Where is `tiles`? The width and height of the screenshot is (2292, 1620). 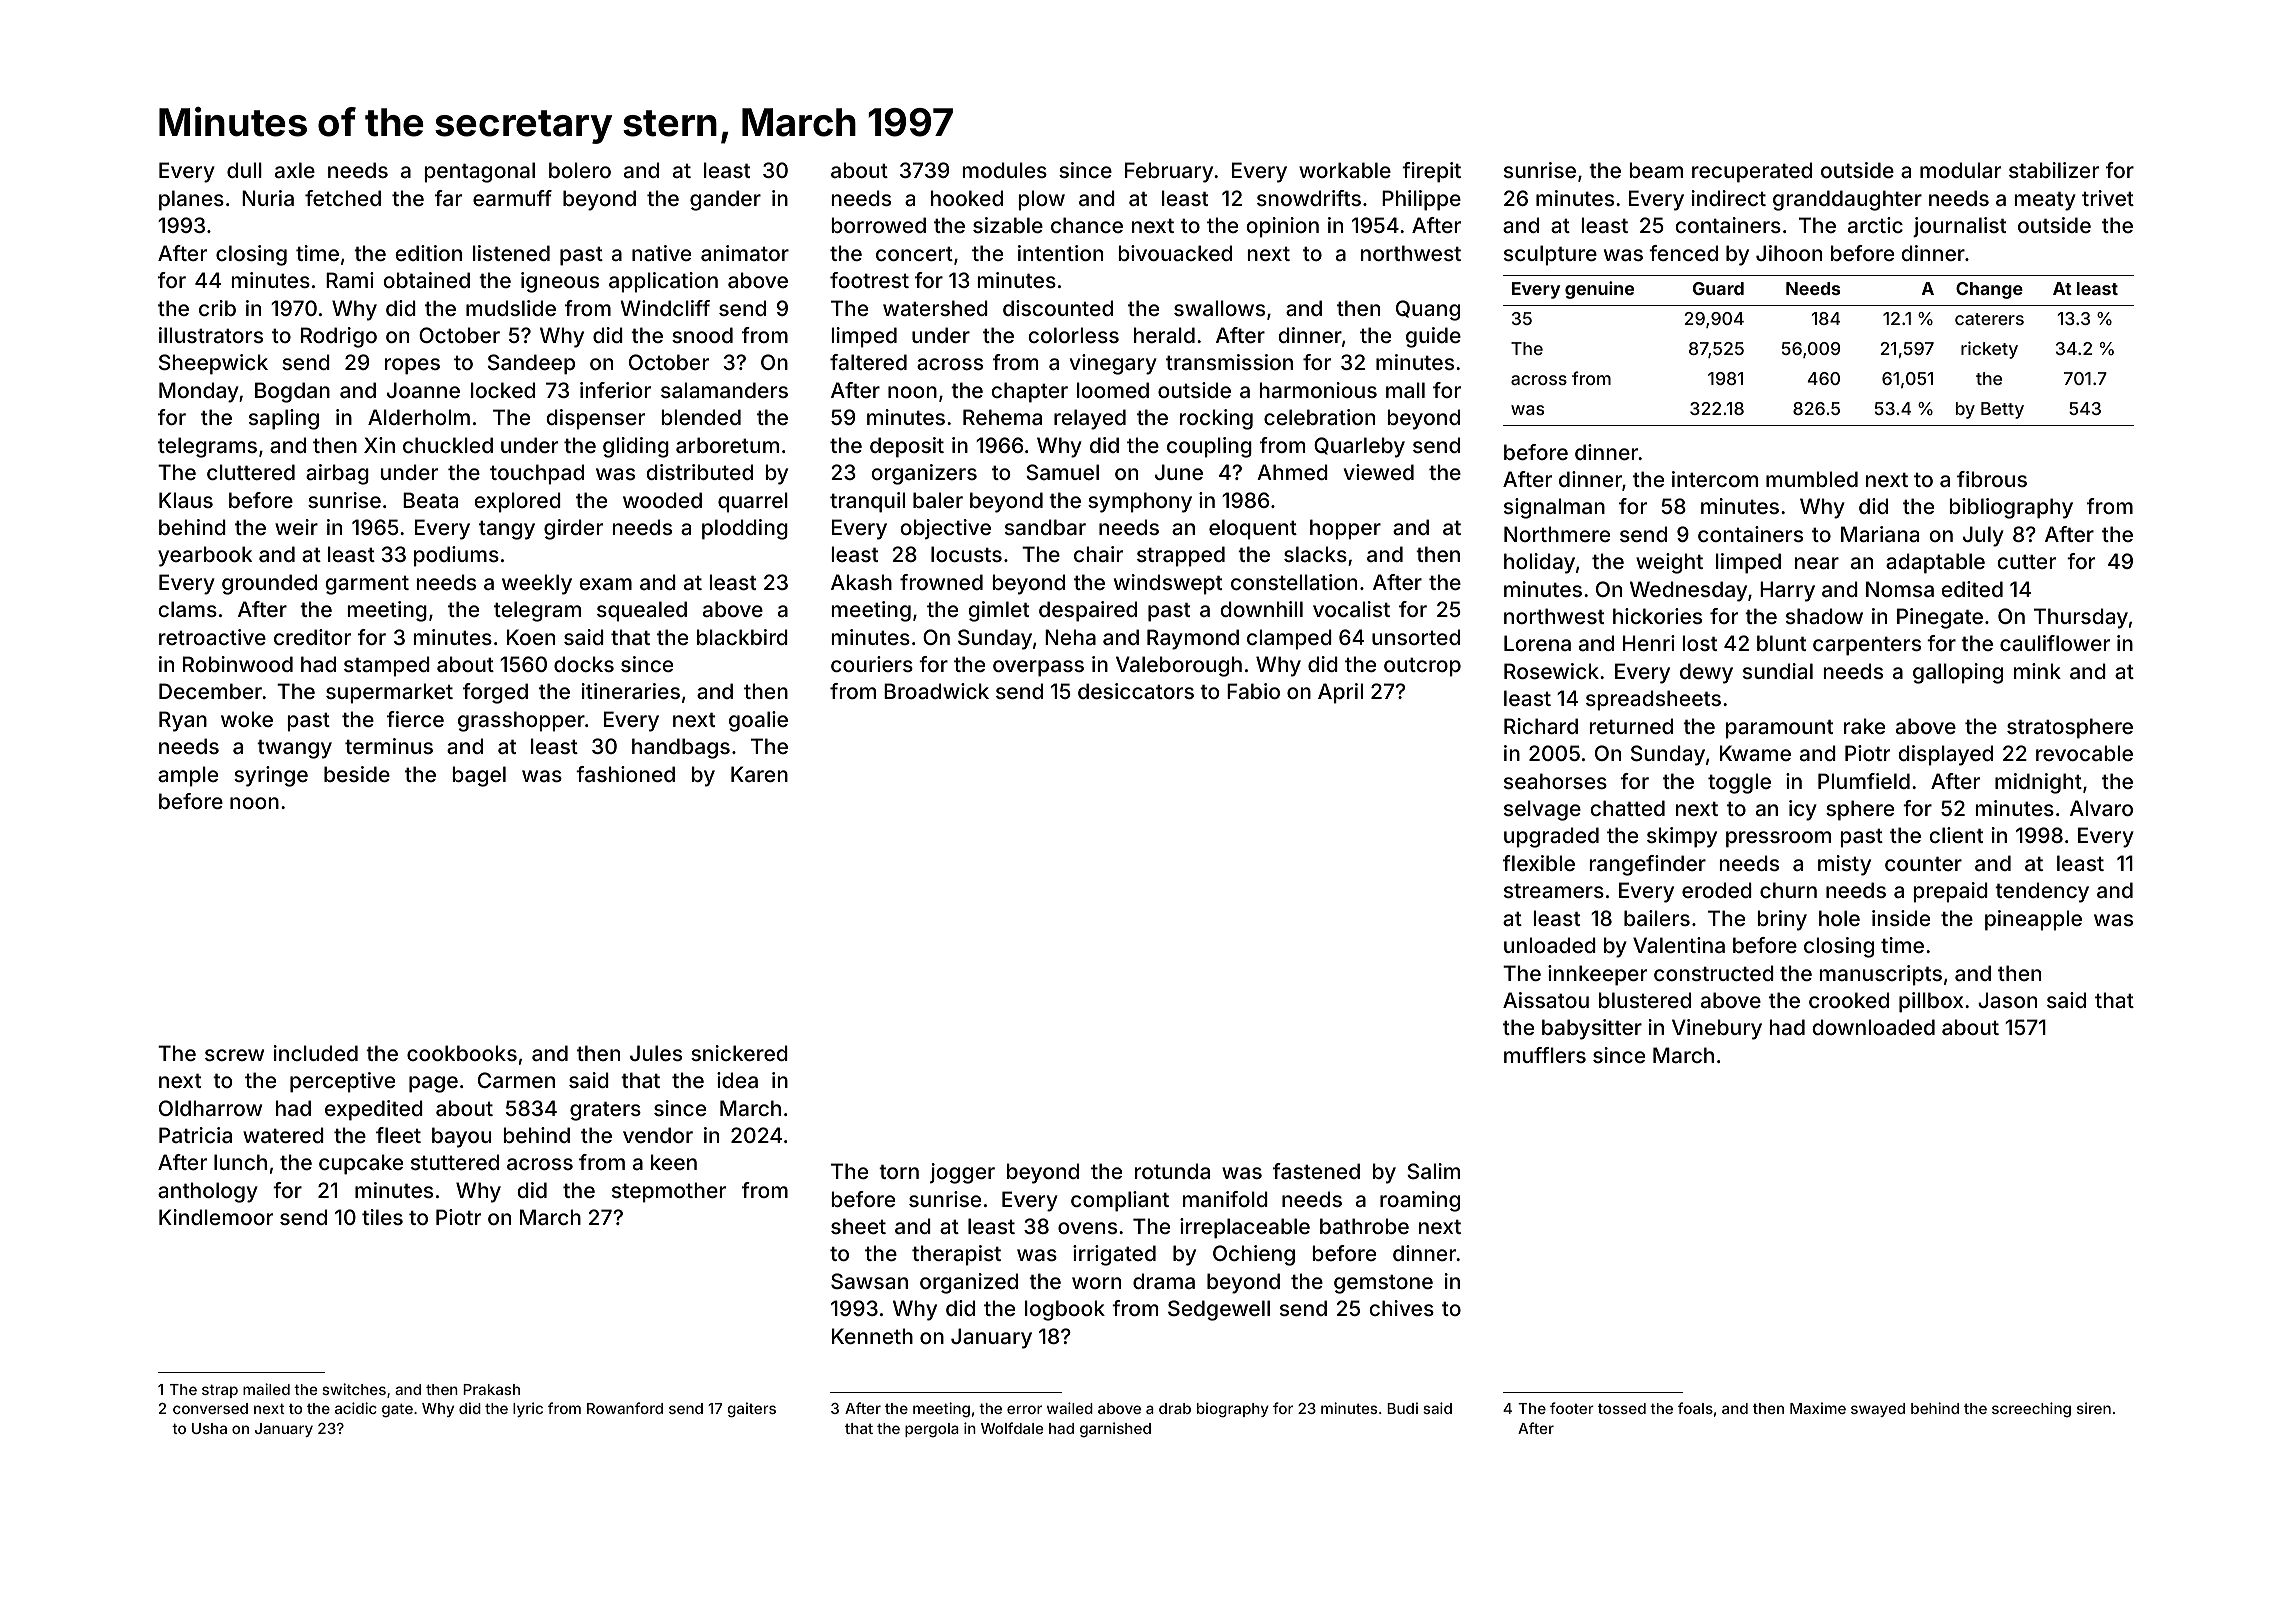 tiles is located at coordinates (382, 1217).
